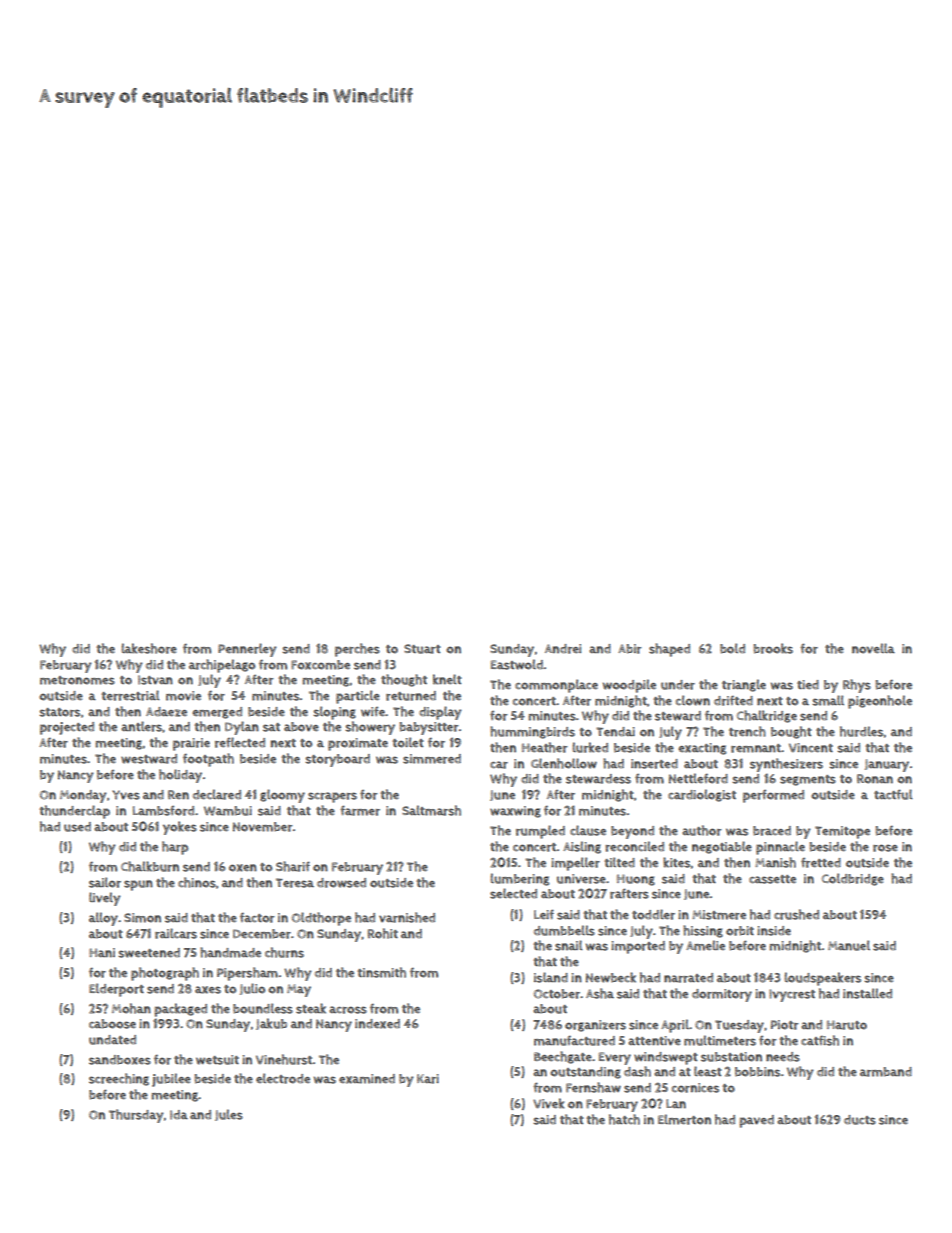  Describe the element at coordinates (719, 915) in the image. I see `Mistmere` at that location.
